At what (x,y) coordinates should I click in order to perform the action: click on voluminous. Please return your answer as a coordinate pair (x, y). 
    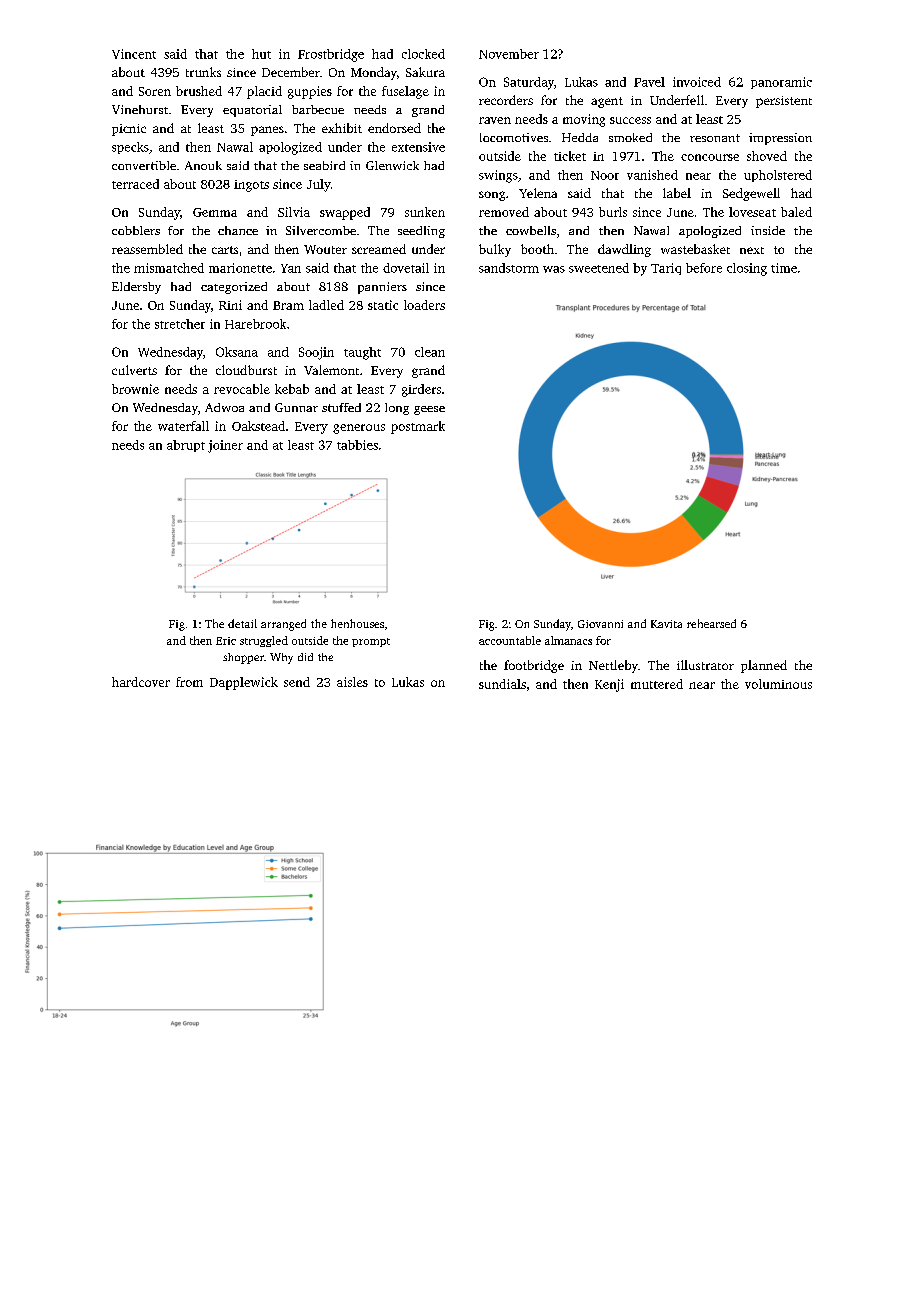
    Looking at the image, I should click on (778, 684).
